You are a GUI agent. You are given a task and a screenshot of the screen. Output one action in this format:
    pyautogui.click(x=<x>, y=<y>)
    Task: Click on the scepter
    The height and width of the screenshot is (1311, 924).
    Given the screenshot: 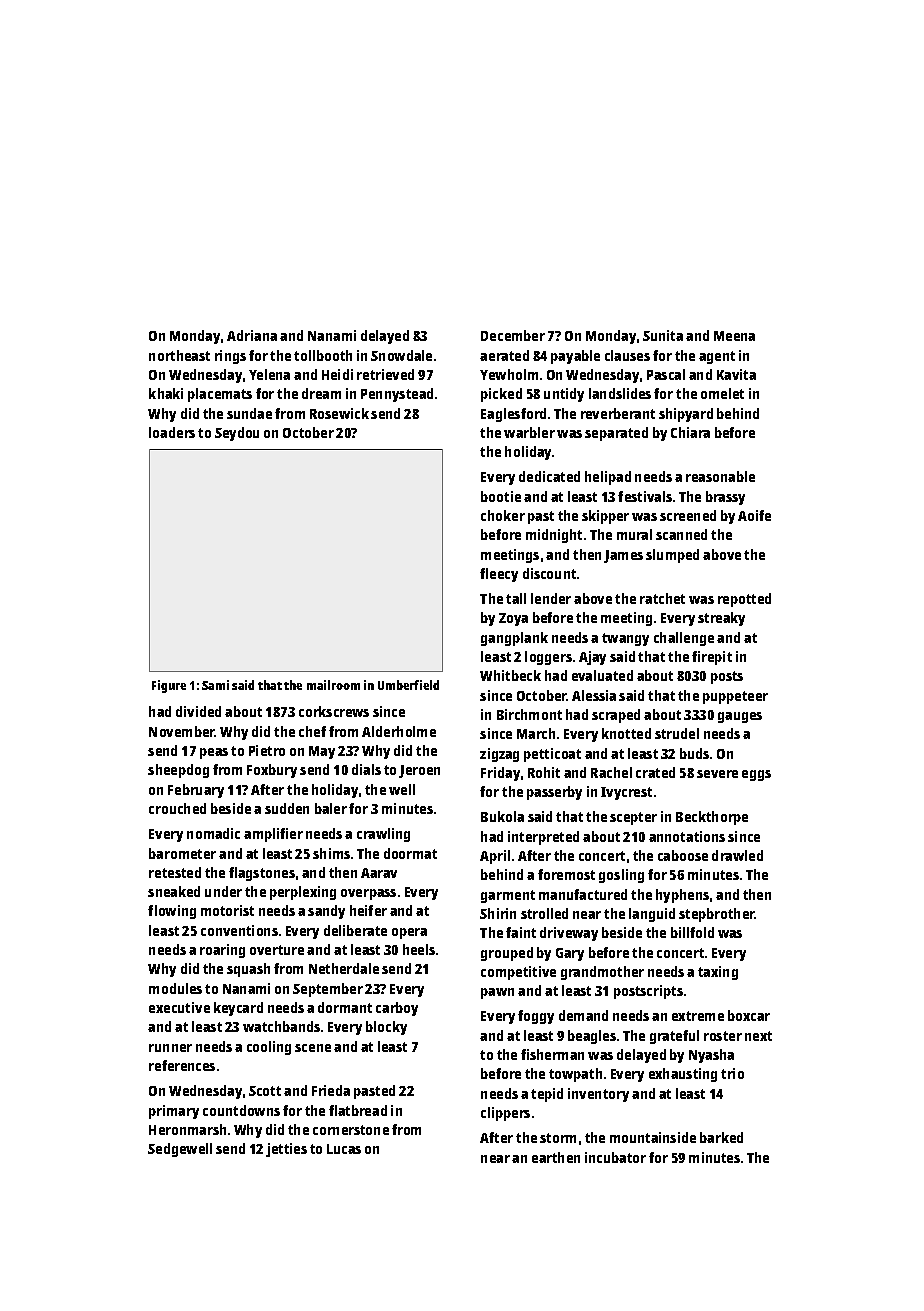 What is the action you would take?
    pyautogui.click(x=633, y=818)
